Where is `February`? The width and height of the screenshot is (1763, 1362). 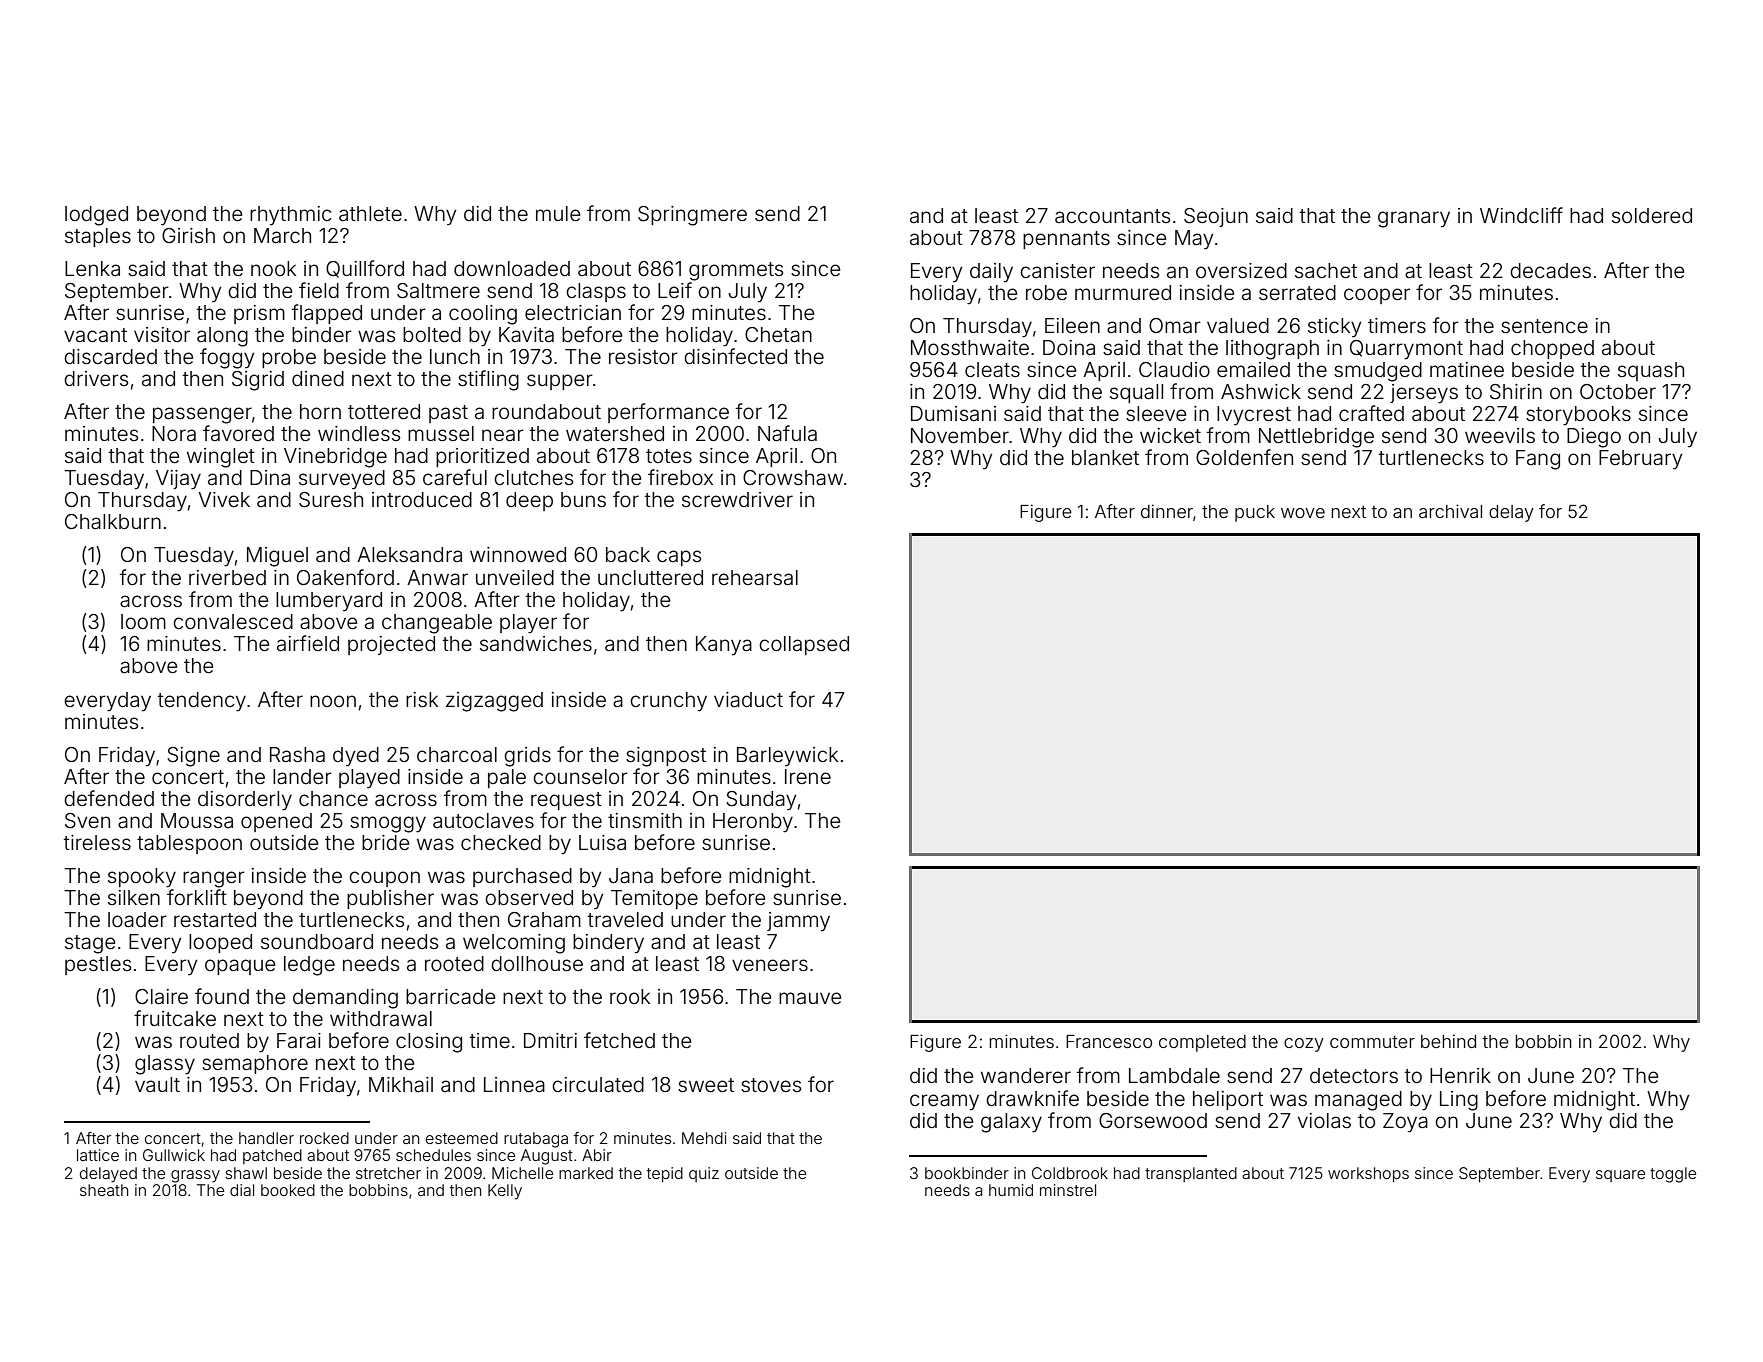
February is located at coordinates (1640, 460).
